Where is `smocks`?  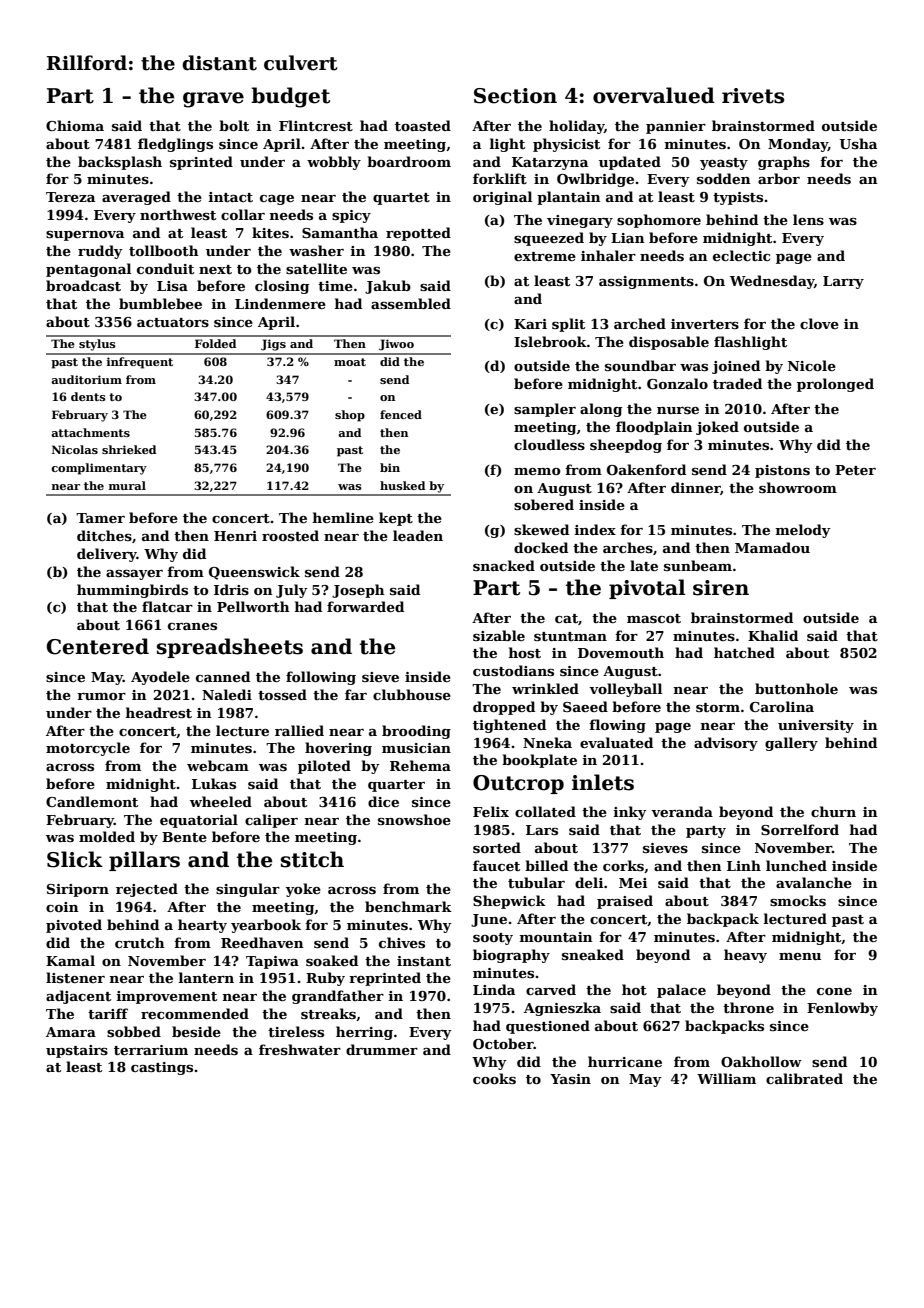 smocks is located at coordinates (798, 900).
